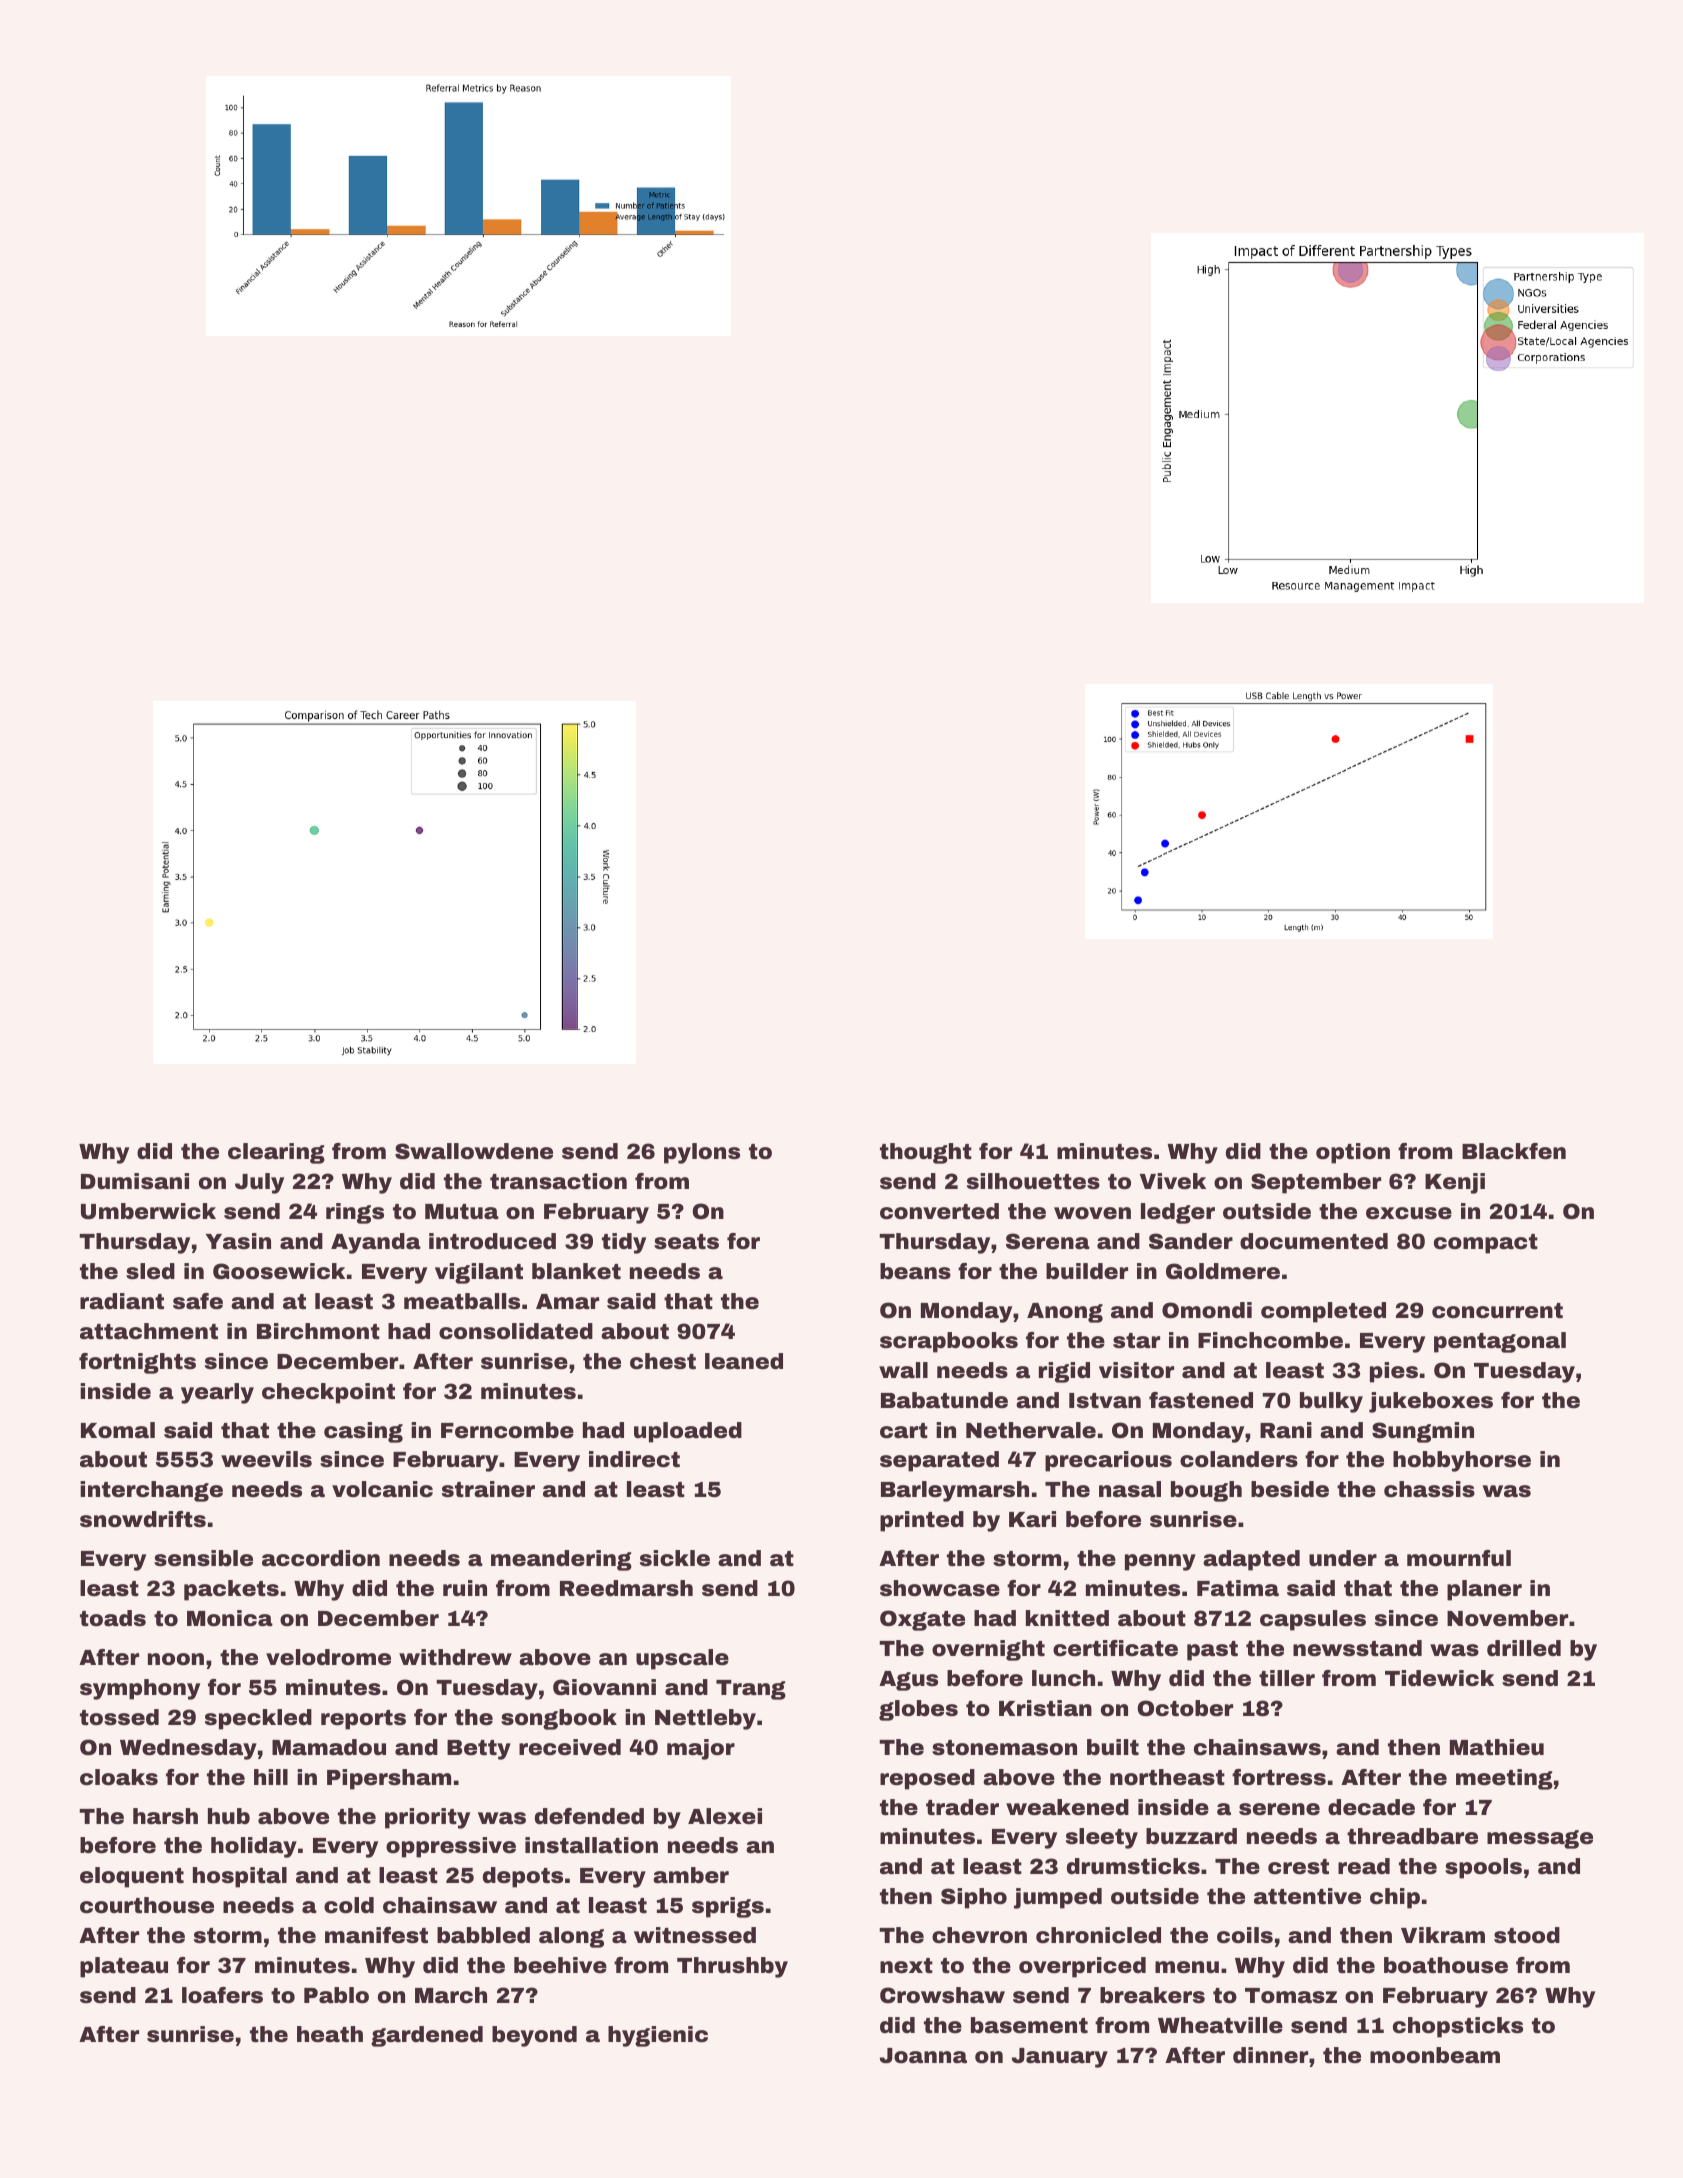  I want to click on gardened, so click(427, 2036).
